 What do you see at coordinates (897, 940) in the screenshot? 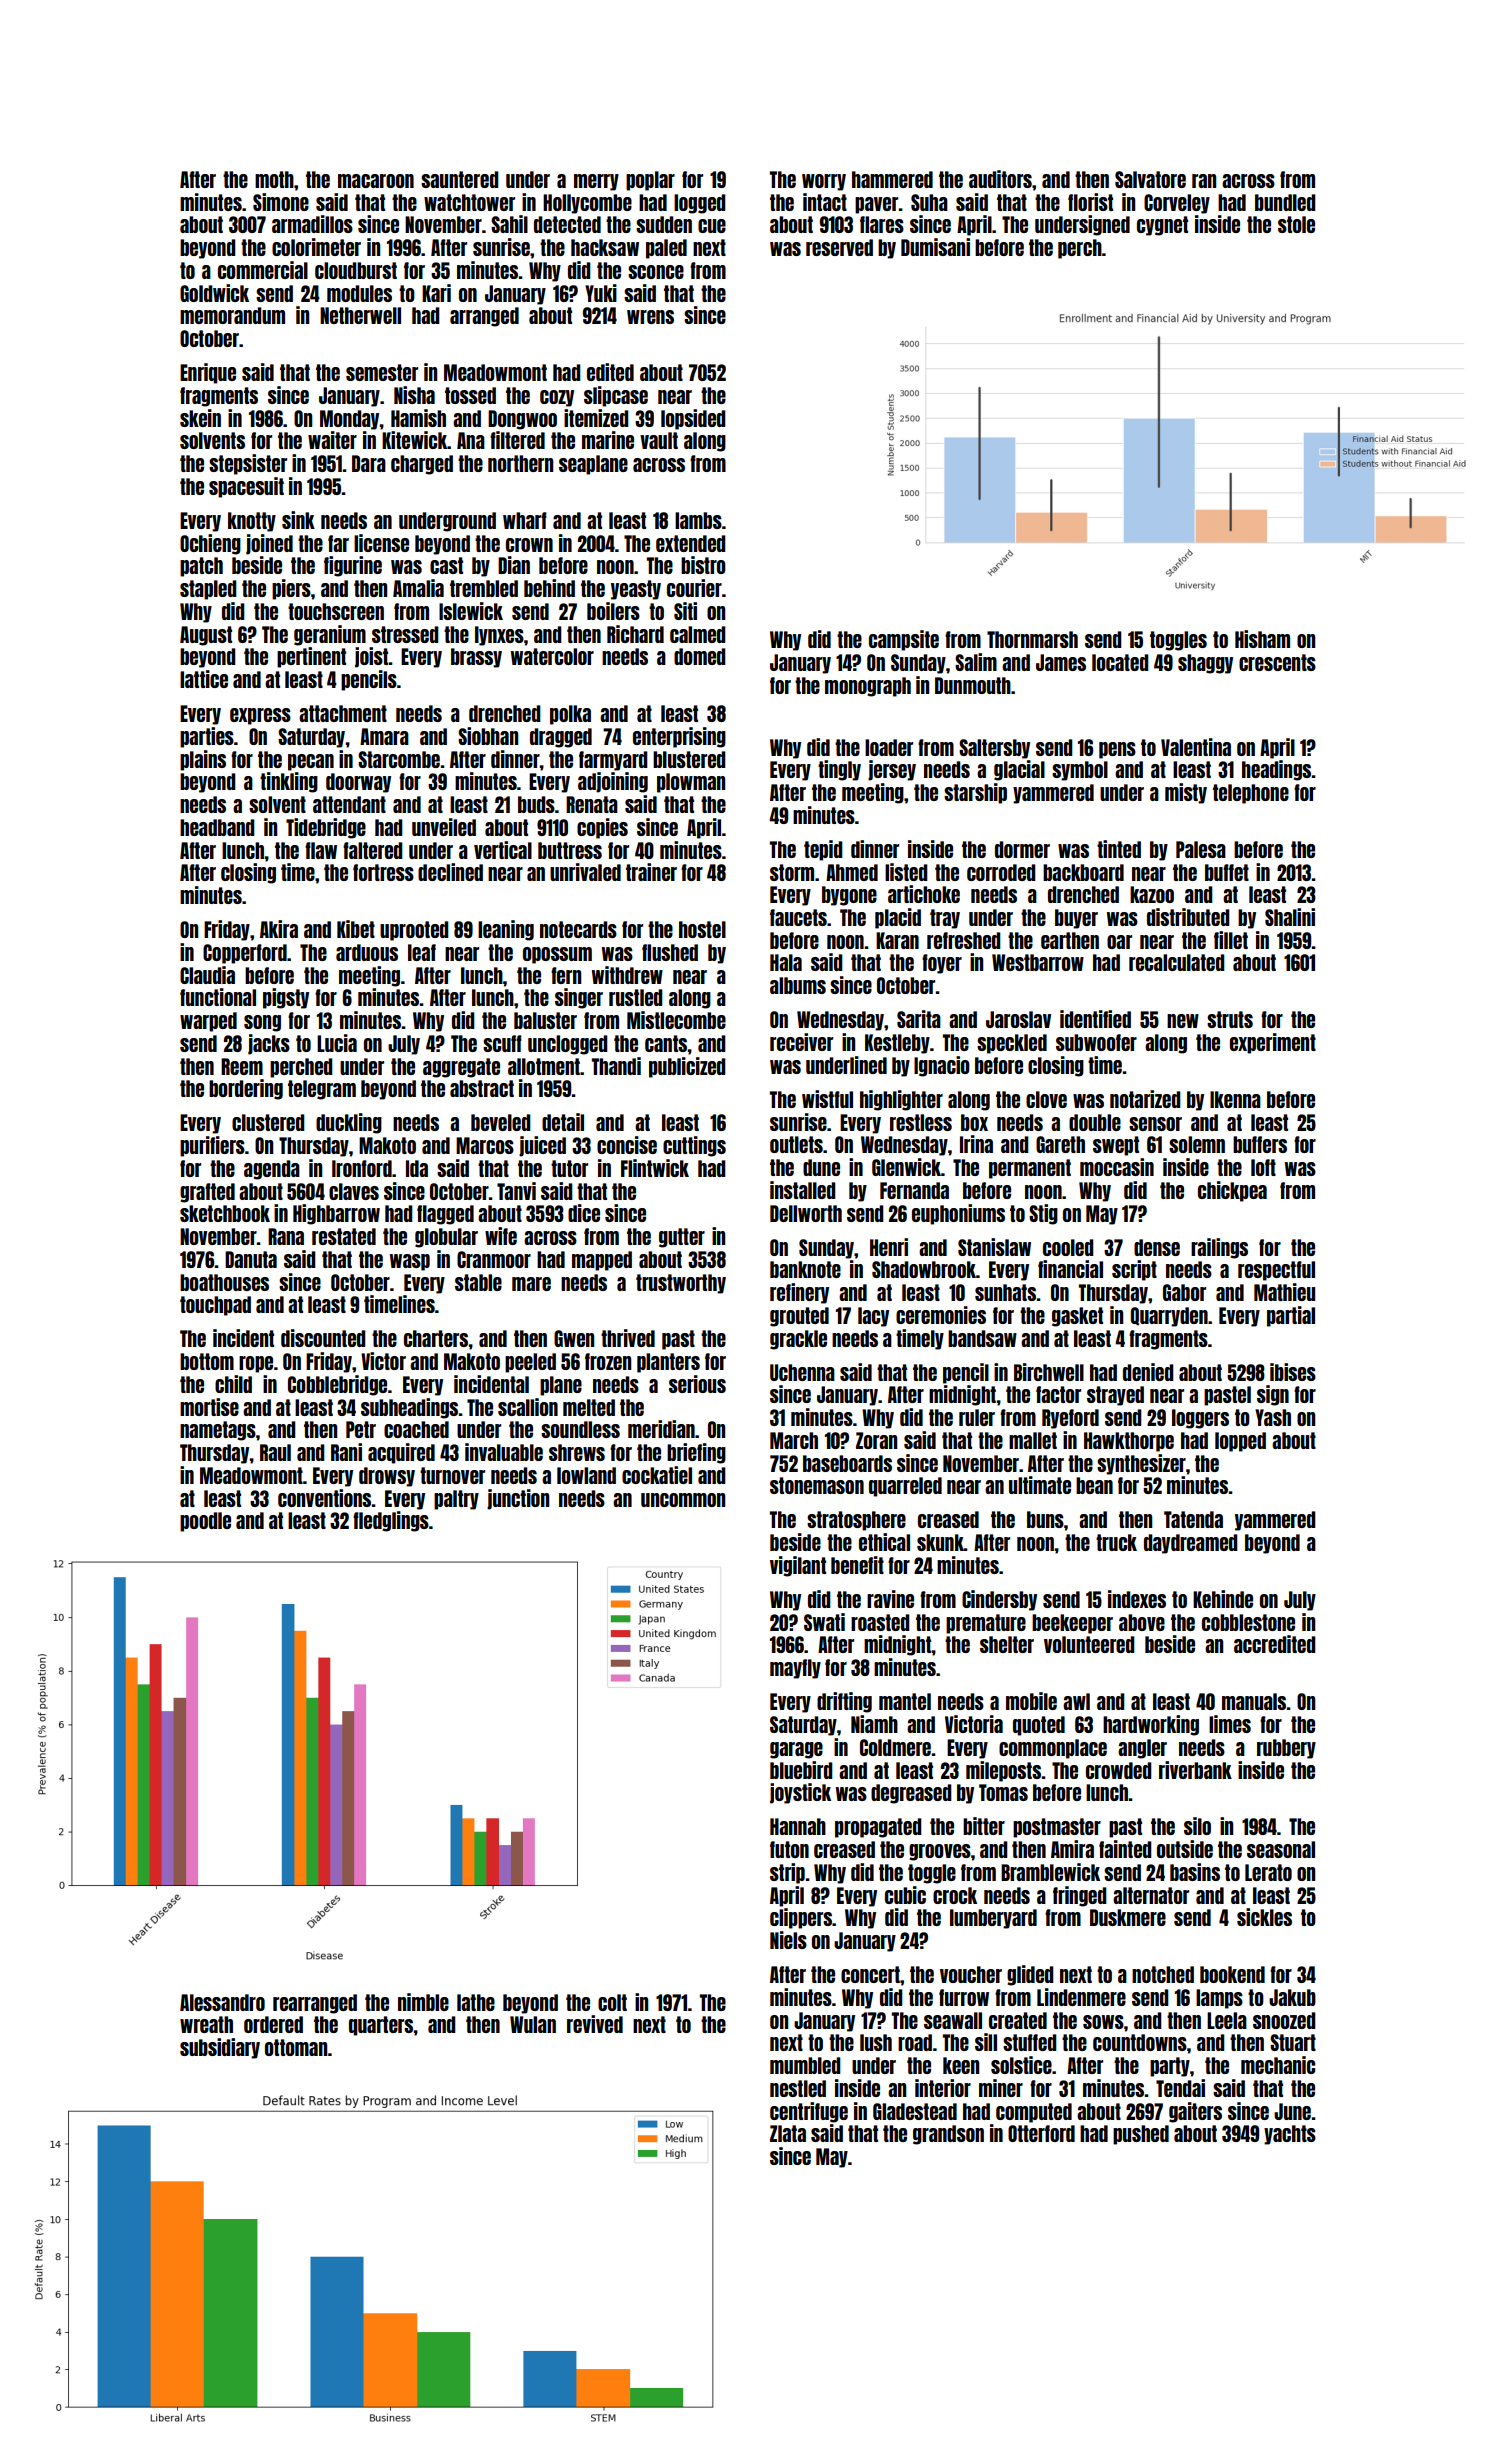
I see `Karan` at bounding box center [897, 940].
